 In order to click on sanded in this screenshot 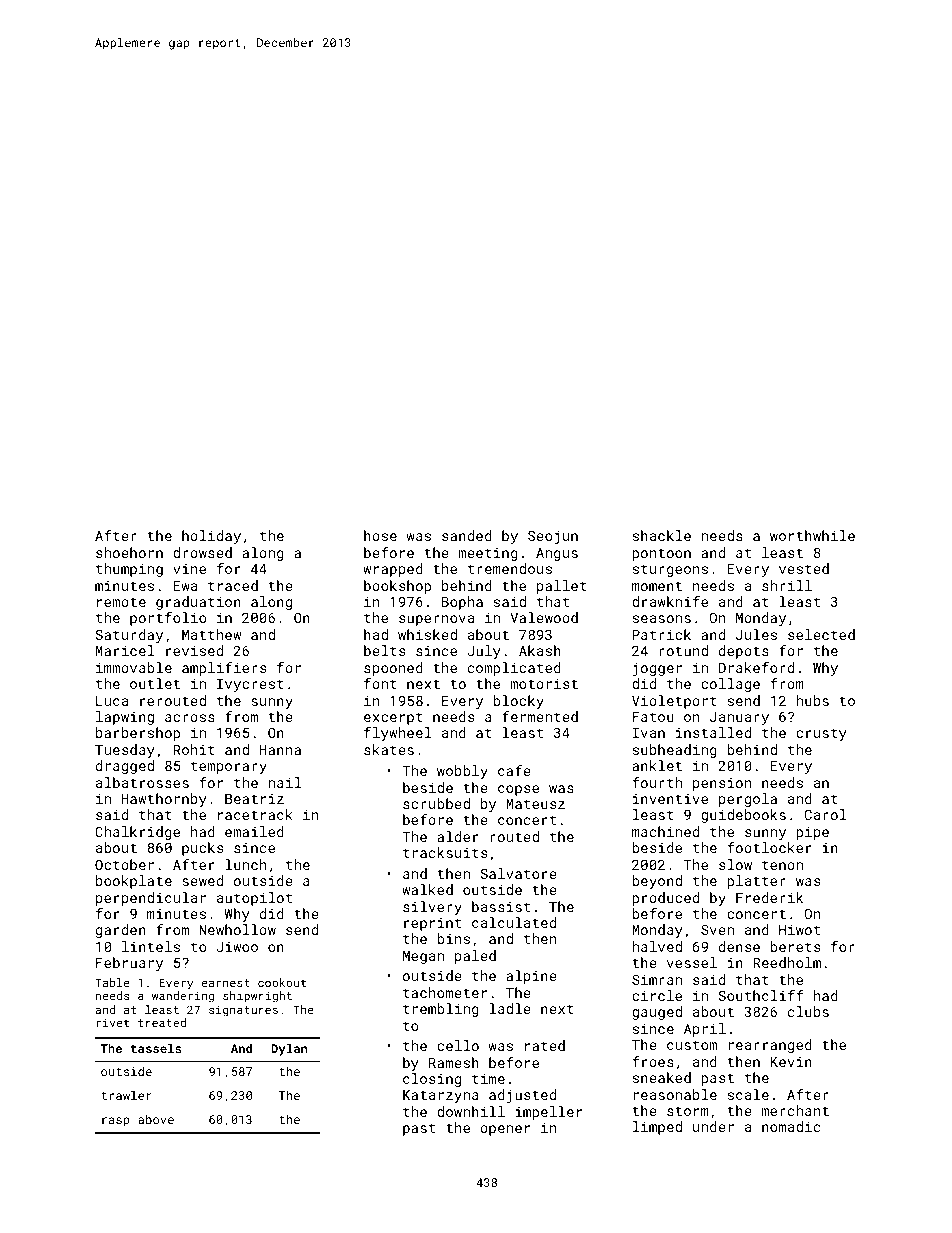, I will do `click(467, 535)`.
